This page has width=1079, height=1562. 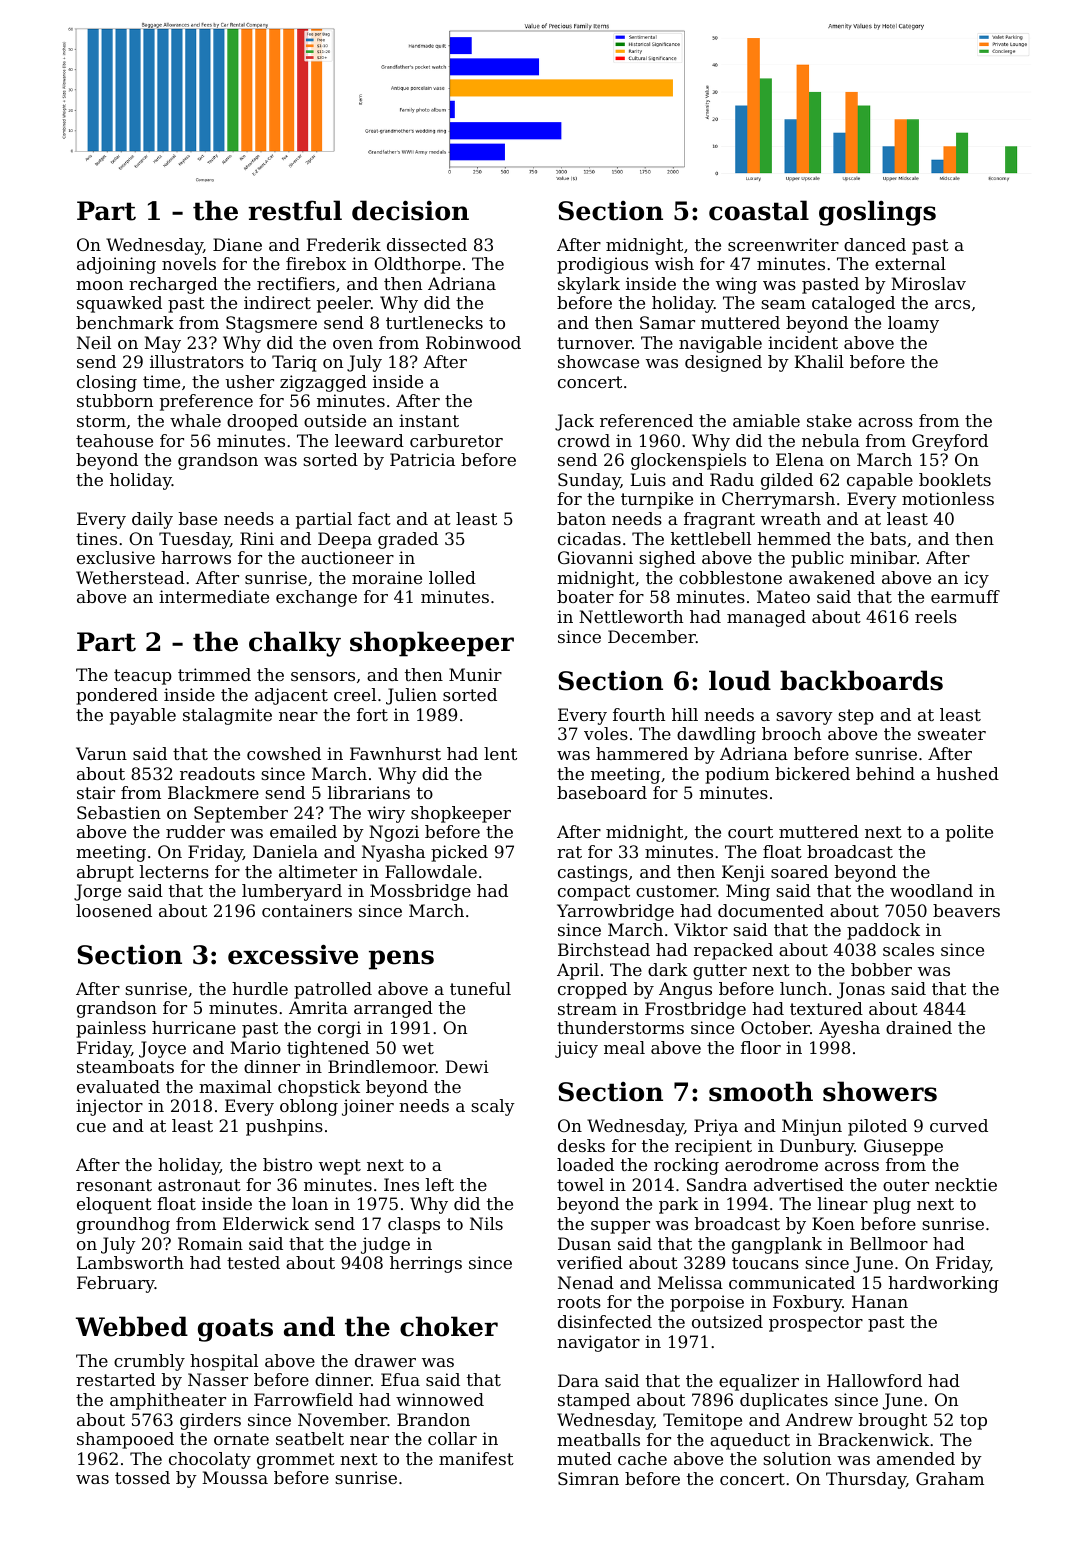 I want to click on wept, so click(x=340, y=1167).
